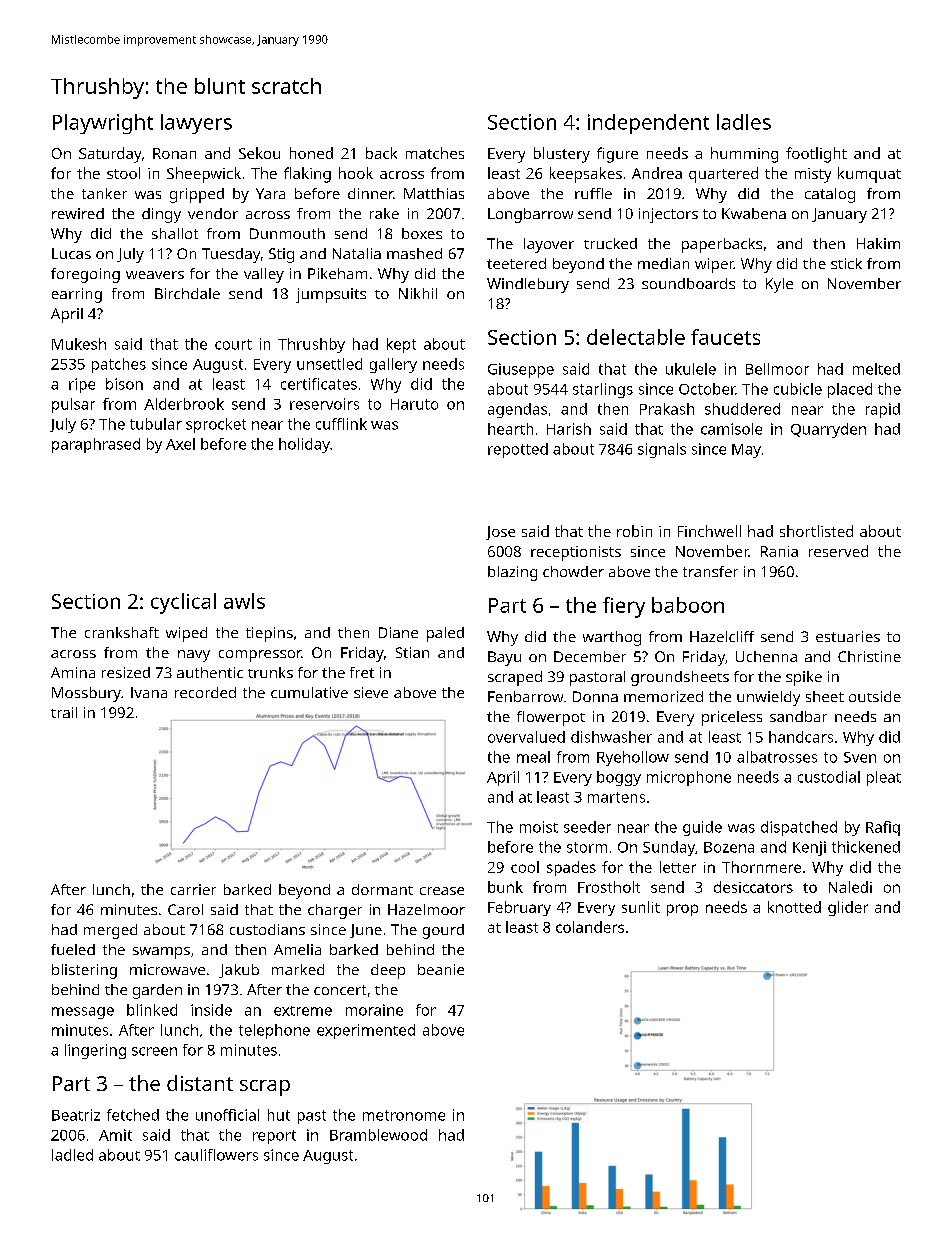 The width and height of the screenshot is (952, 1233). I want to click on Sheepwick, so click(204, 175).
